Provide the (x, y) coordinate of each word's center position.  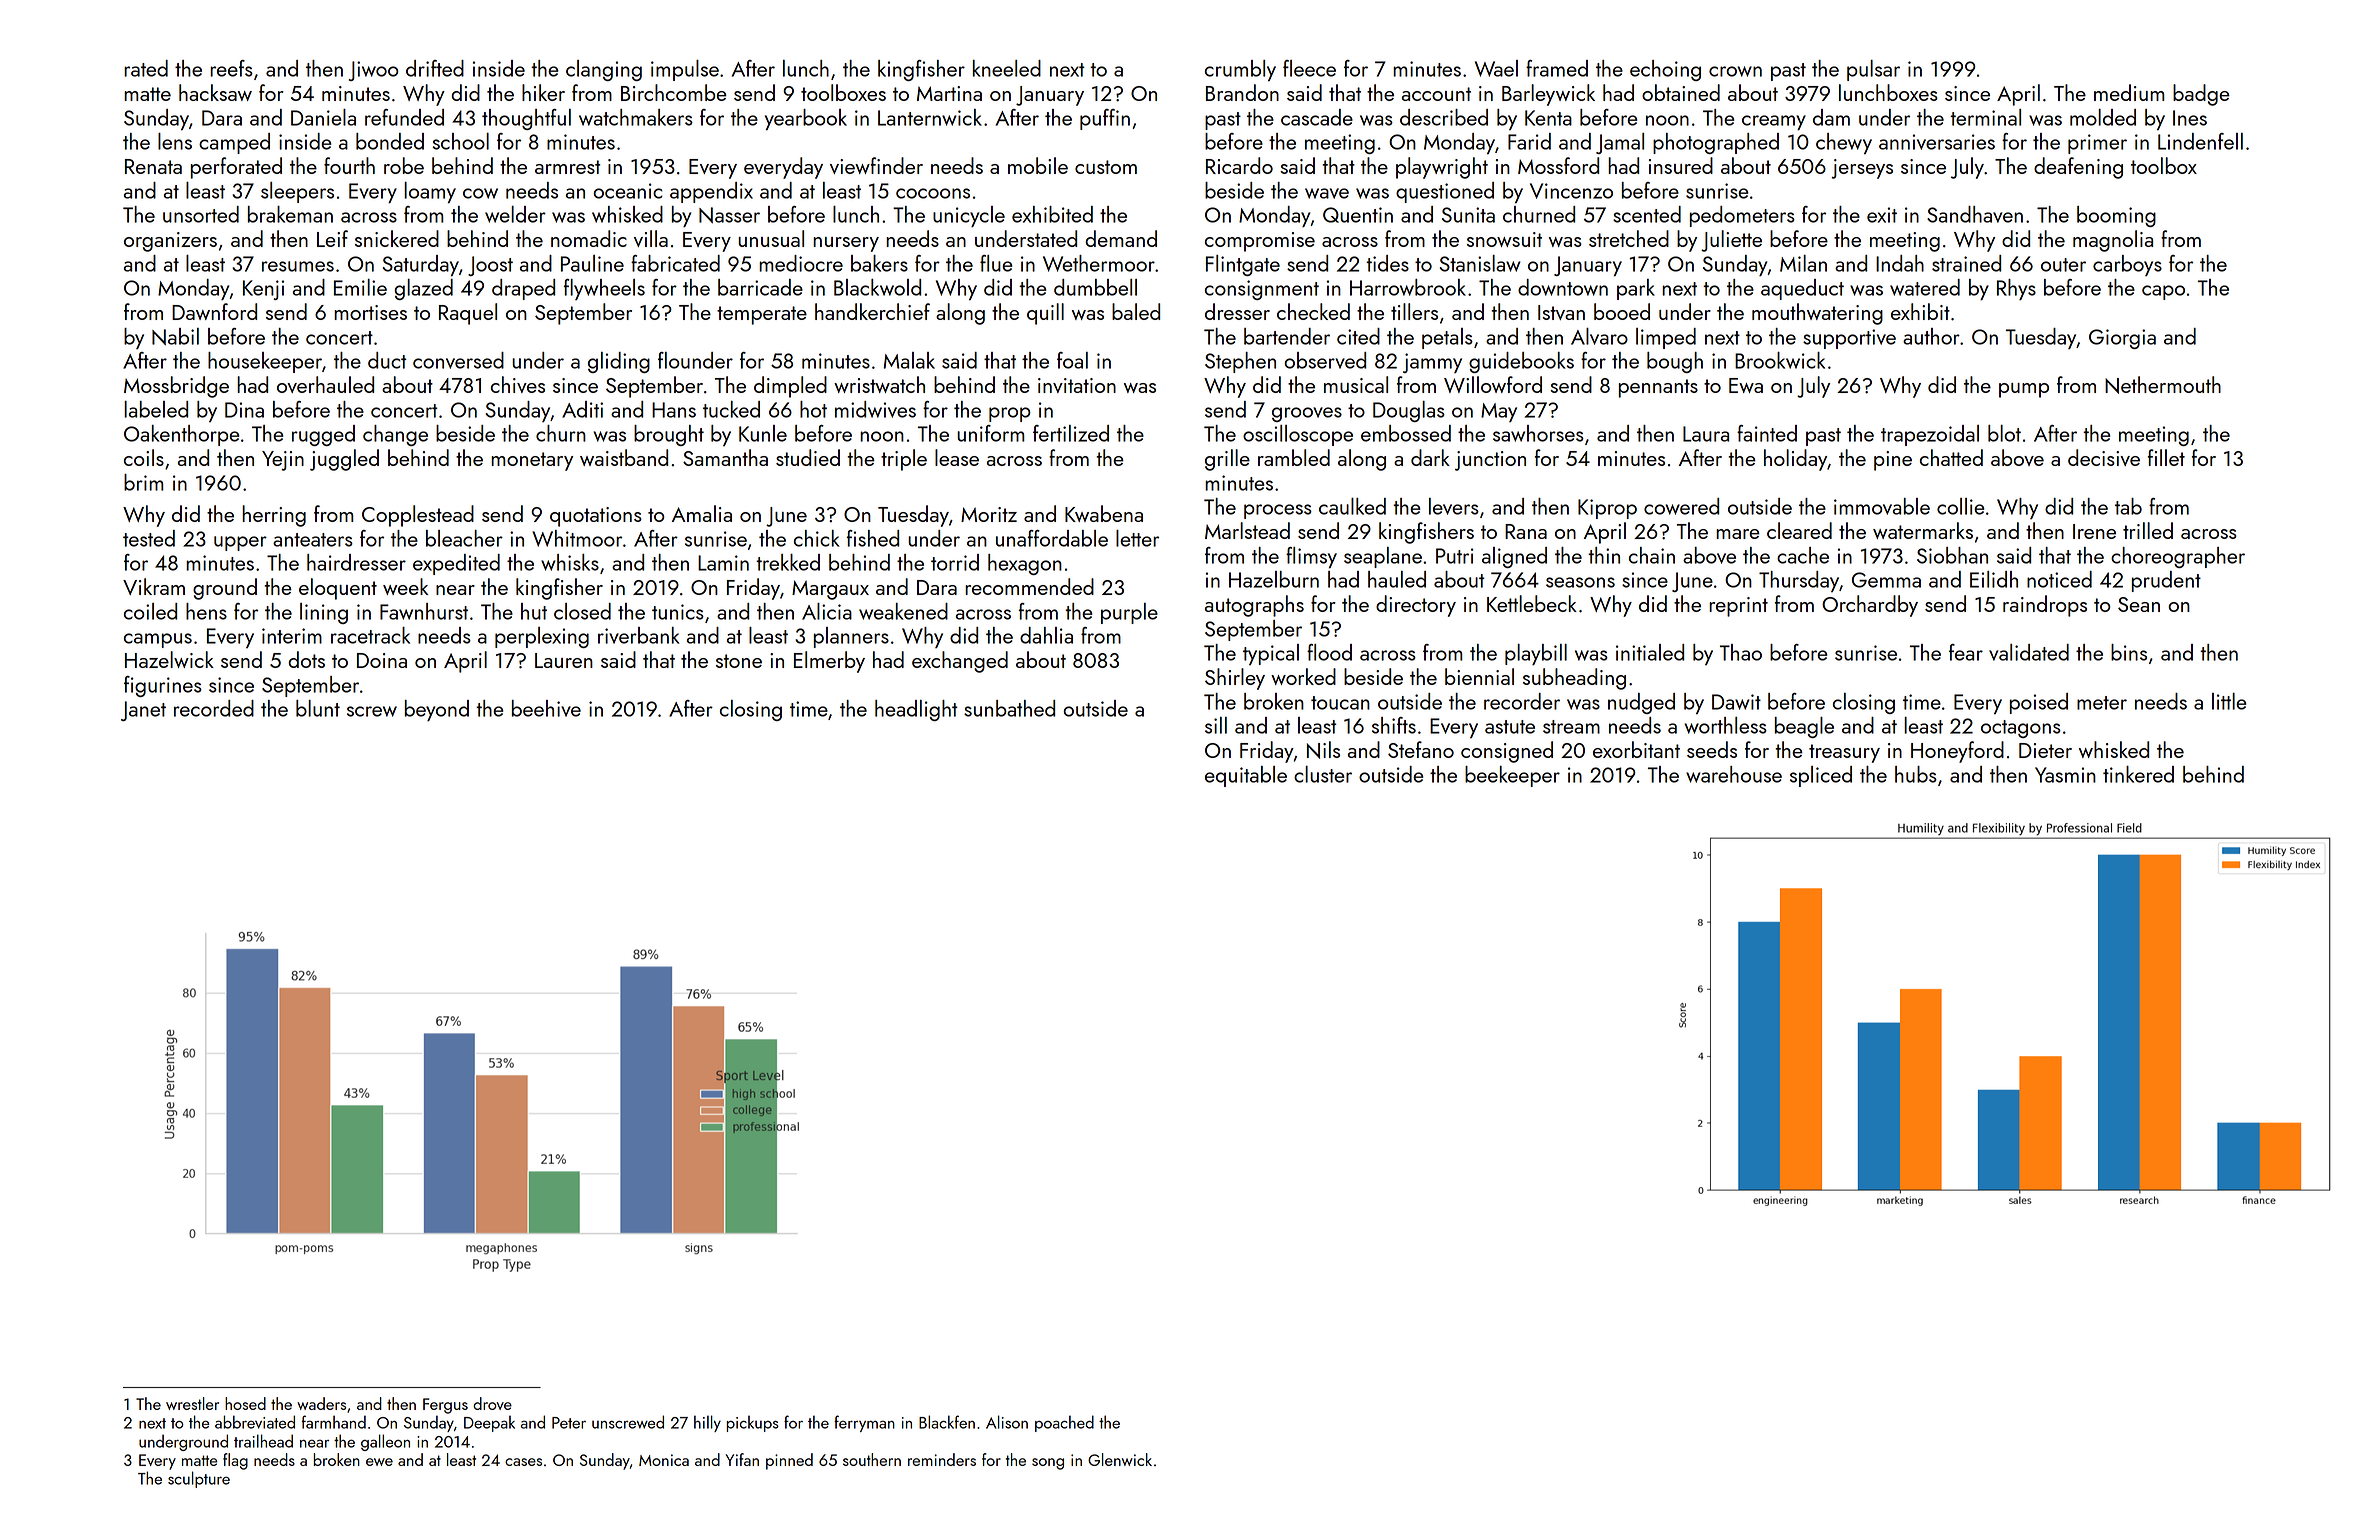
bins (2129, 652)
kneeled (1007, 68)
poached (1064, 1423)
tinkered (2138, 774)
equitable (1246, 776)
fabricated (675, 263)
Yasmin (2065, 775)
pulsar (1873, 70)
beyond (437, 710)
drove (492, 1403)
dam (1831, 117)
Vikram (154, 586)
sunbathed (1009, 708)
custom (1106, 167)
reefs (231, 68)
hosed (245, 1403)
